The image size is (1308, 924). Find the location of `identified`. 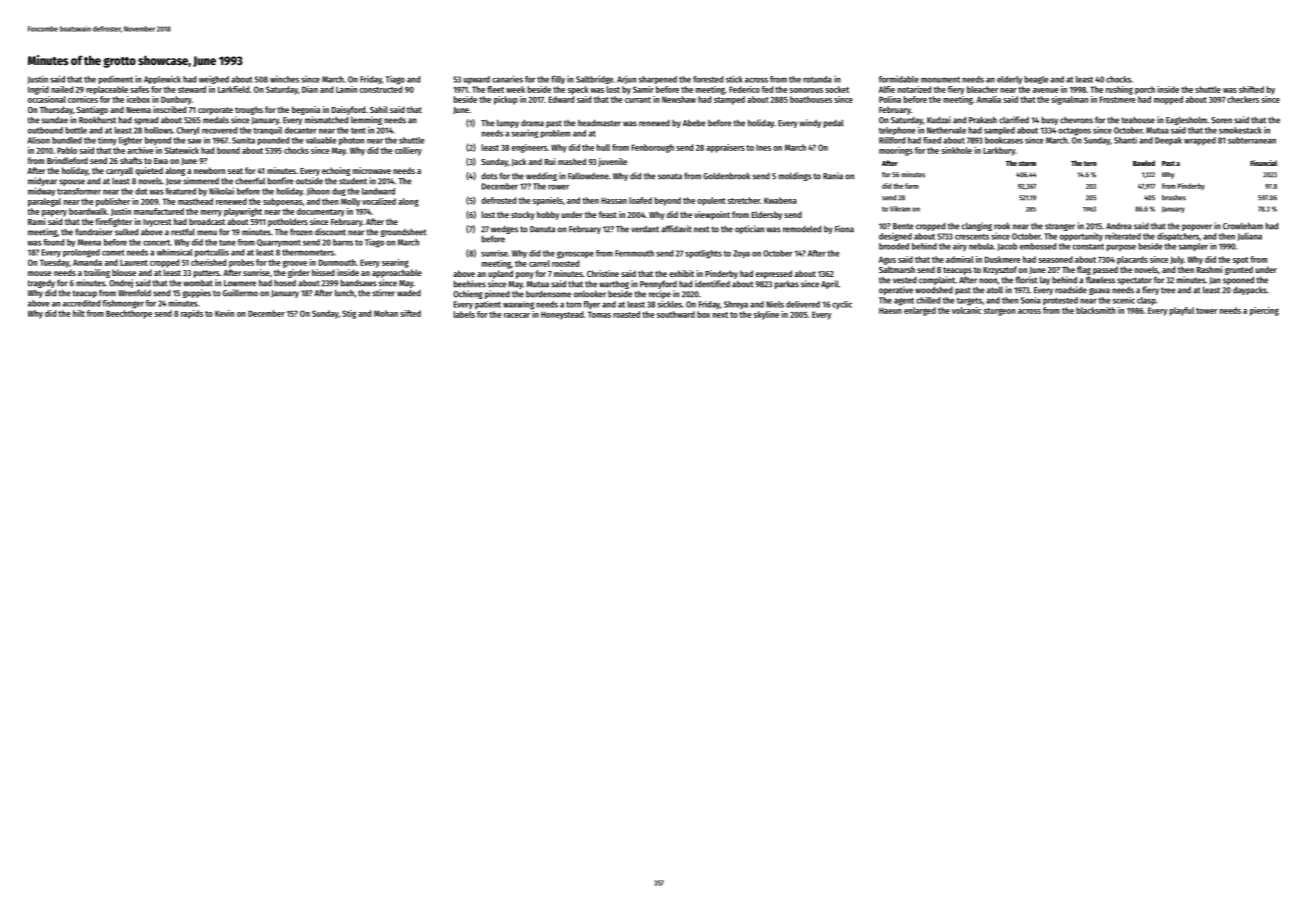

identified is located at coordinates (712, 284).
